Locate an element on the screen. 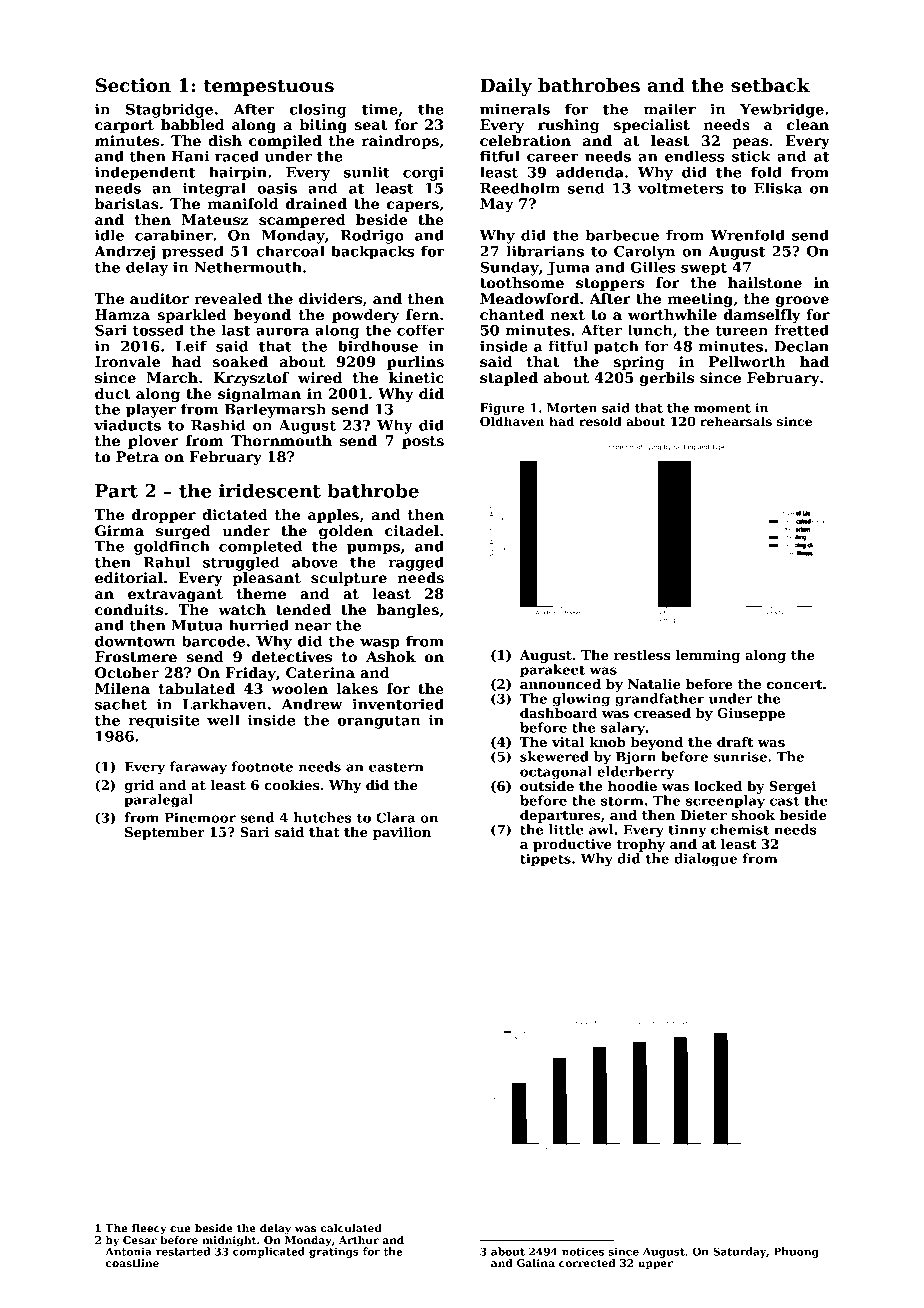  setback is located at coordinates (770, 85).
